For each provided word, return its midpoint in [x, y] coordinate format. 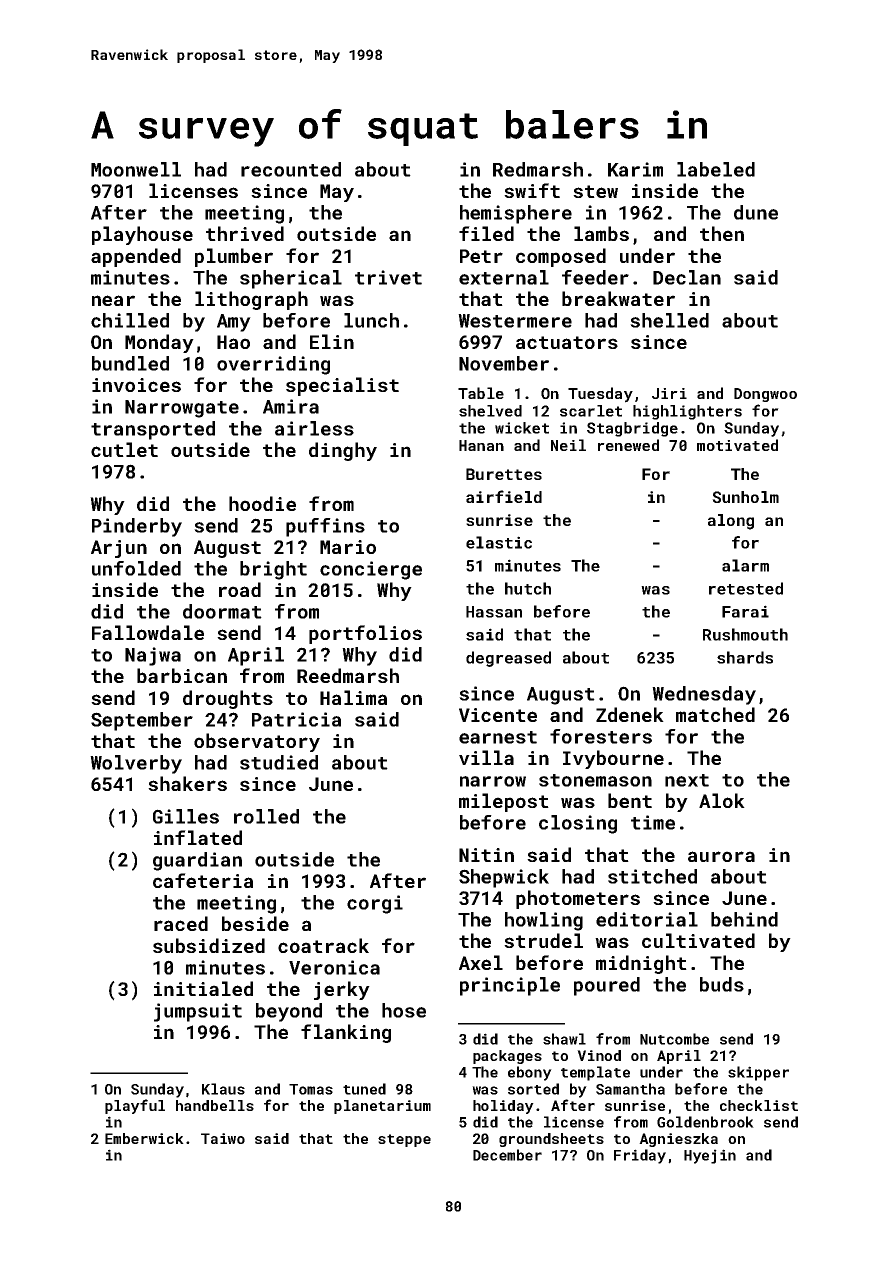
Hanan [481, 445]
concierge [371, 570]
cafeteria [203, 880]
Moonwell [136, 169]
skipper [758, 1073]
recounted [291, 169]
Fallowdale [148, 632]
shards [745, 657]
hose [404, 1010]
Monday [159, 343]
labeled [716, 169]
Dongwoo [765, 395]
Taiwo [223, 1138]
